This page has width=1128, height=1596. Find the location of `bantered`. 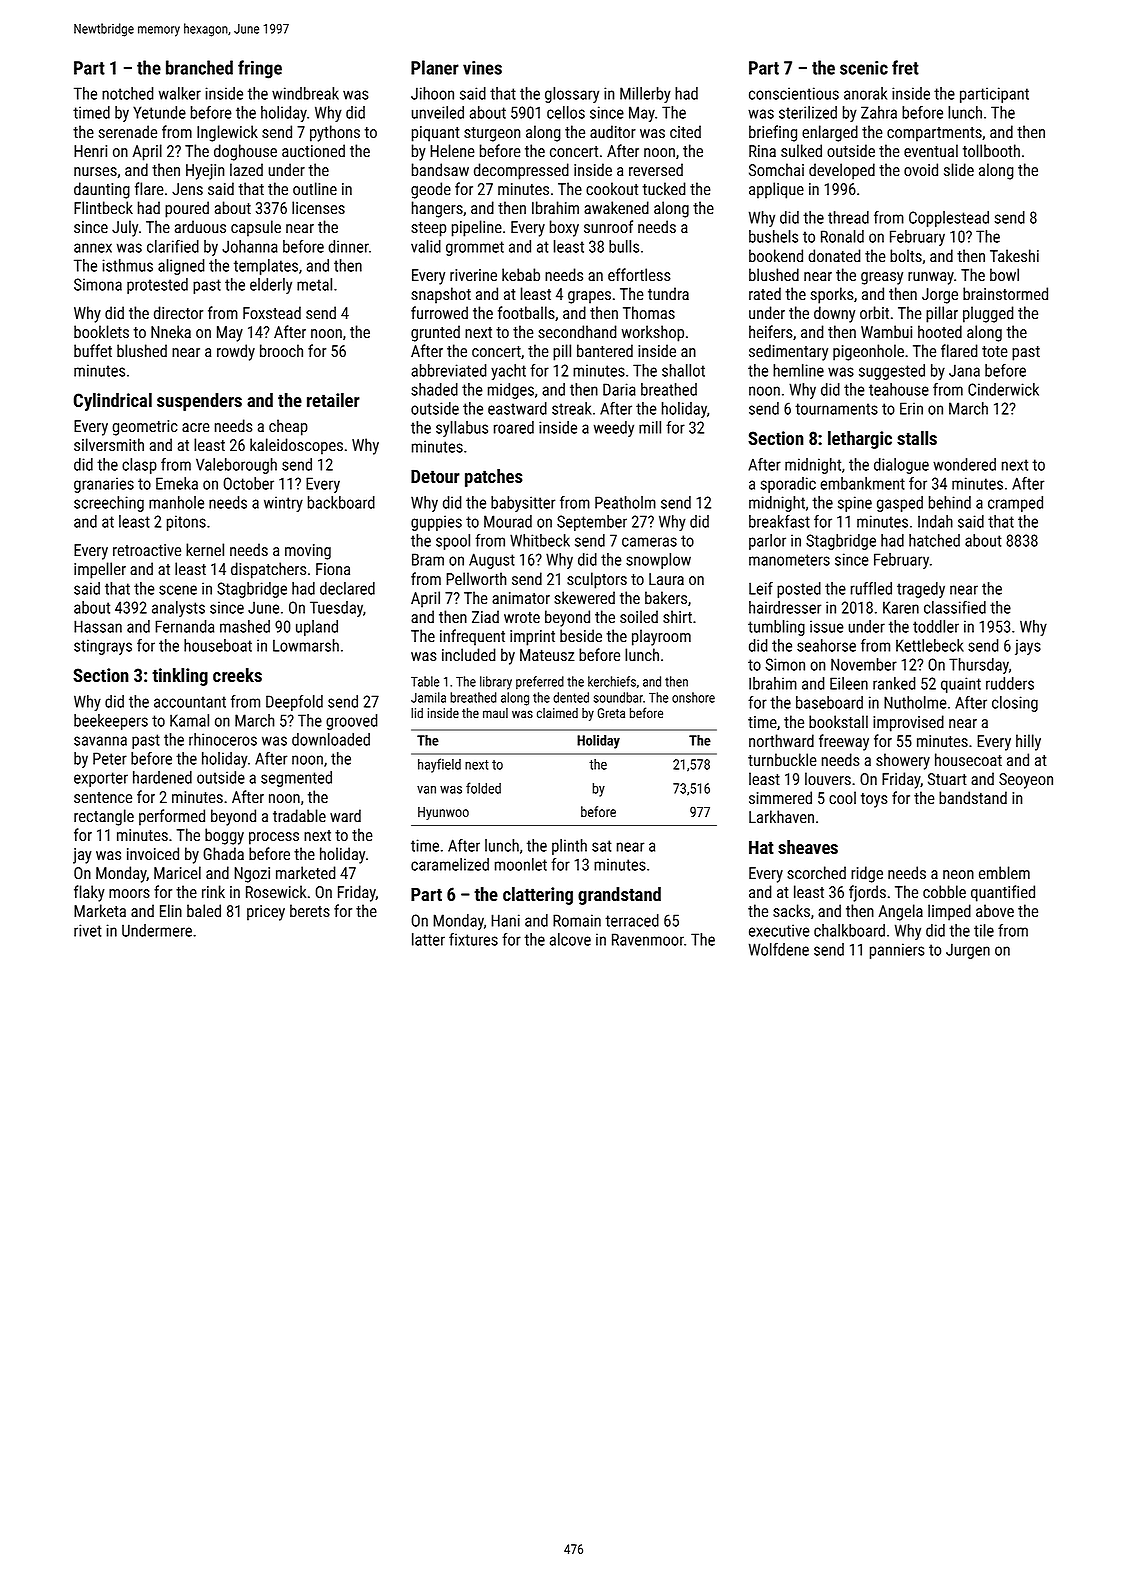

bantered is located at coordinates (605, 350).
